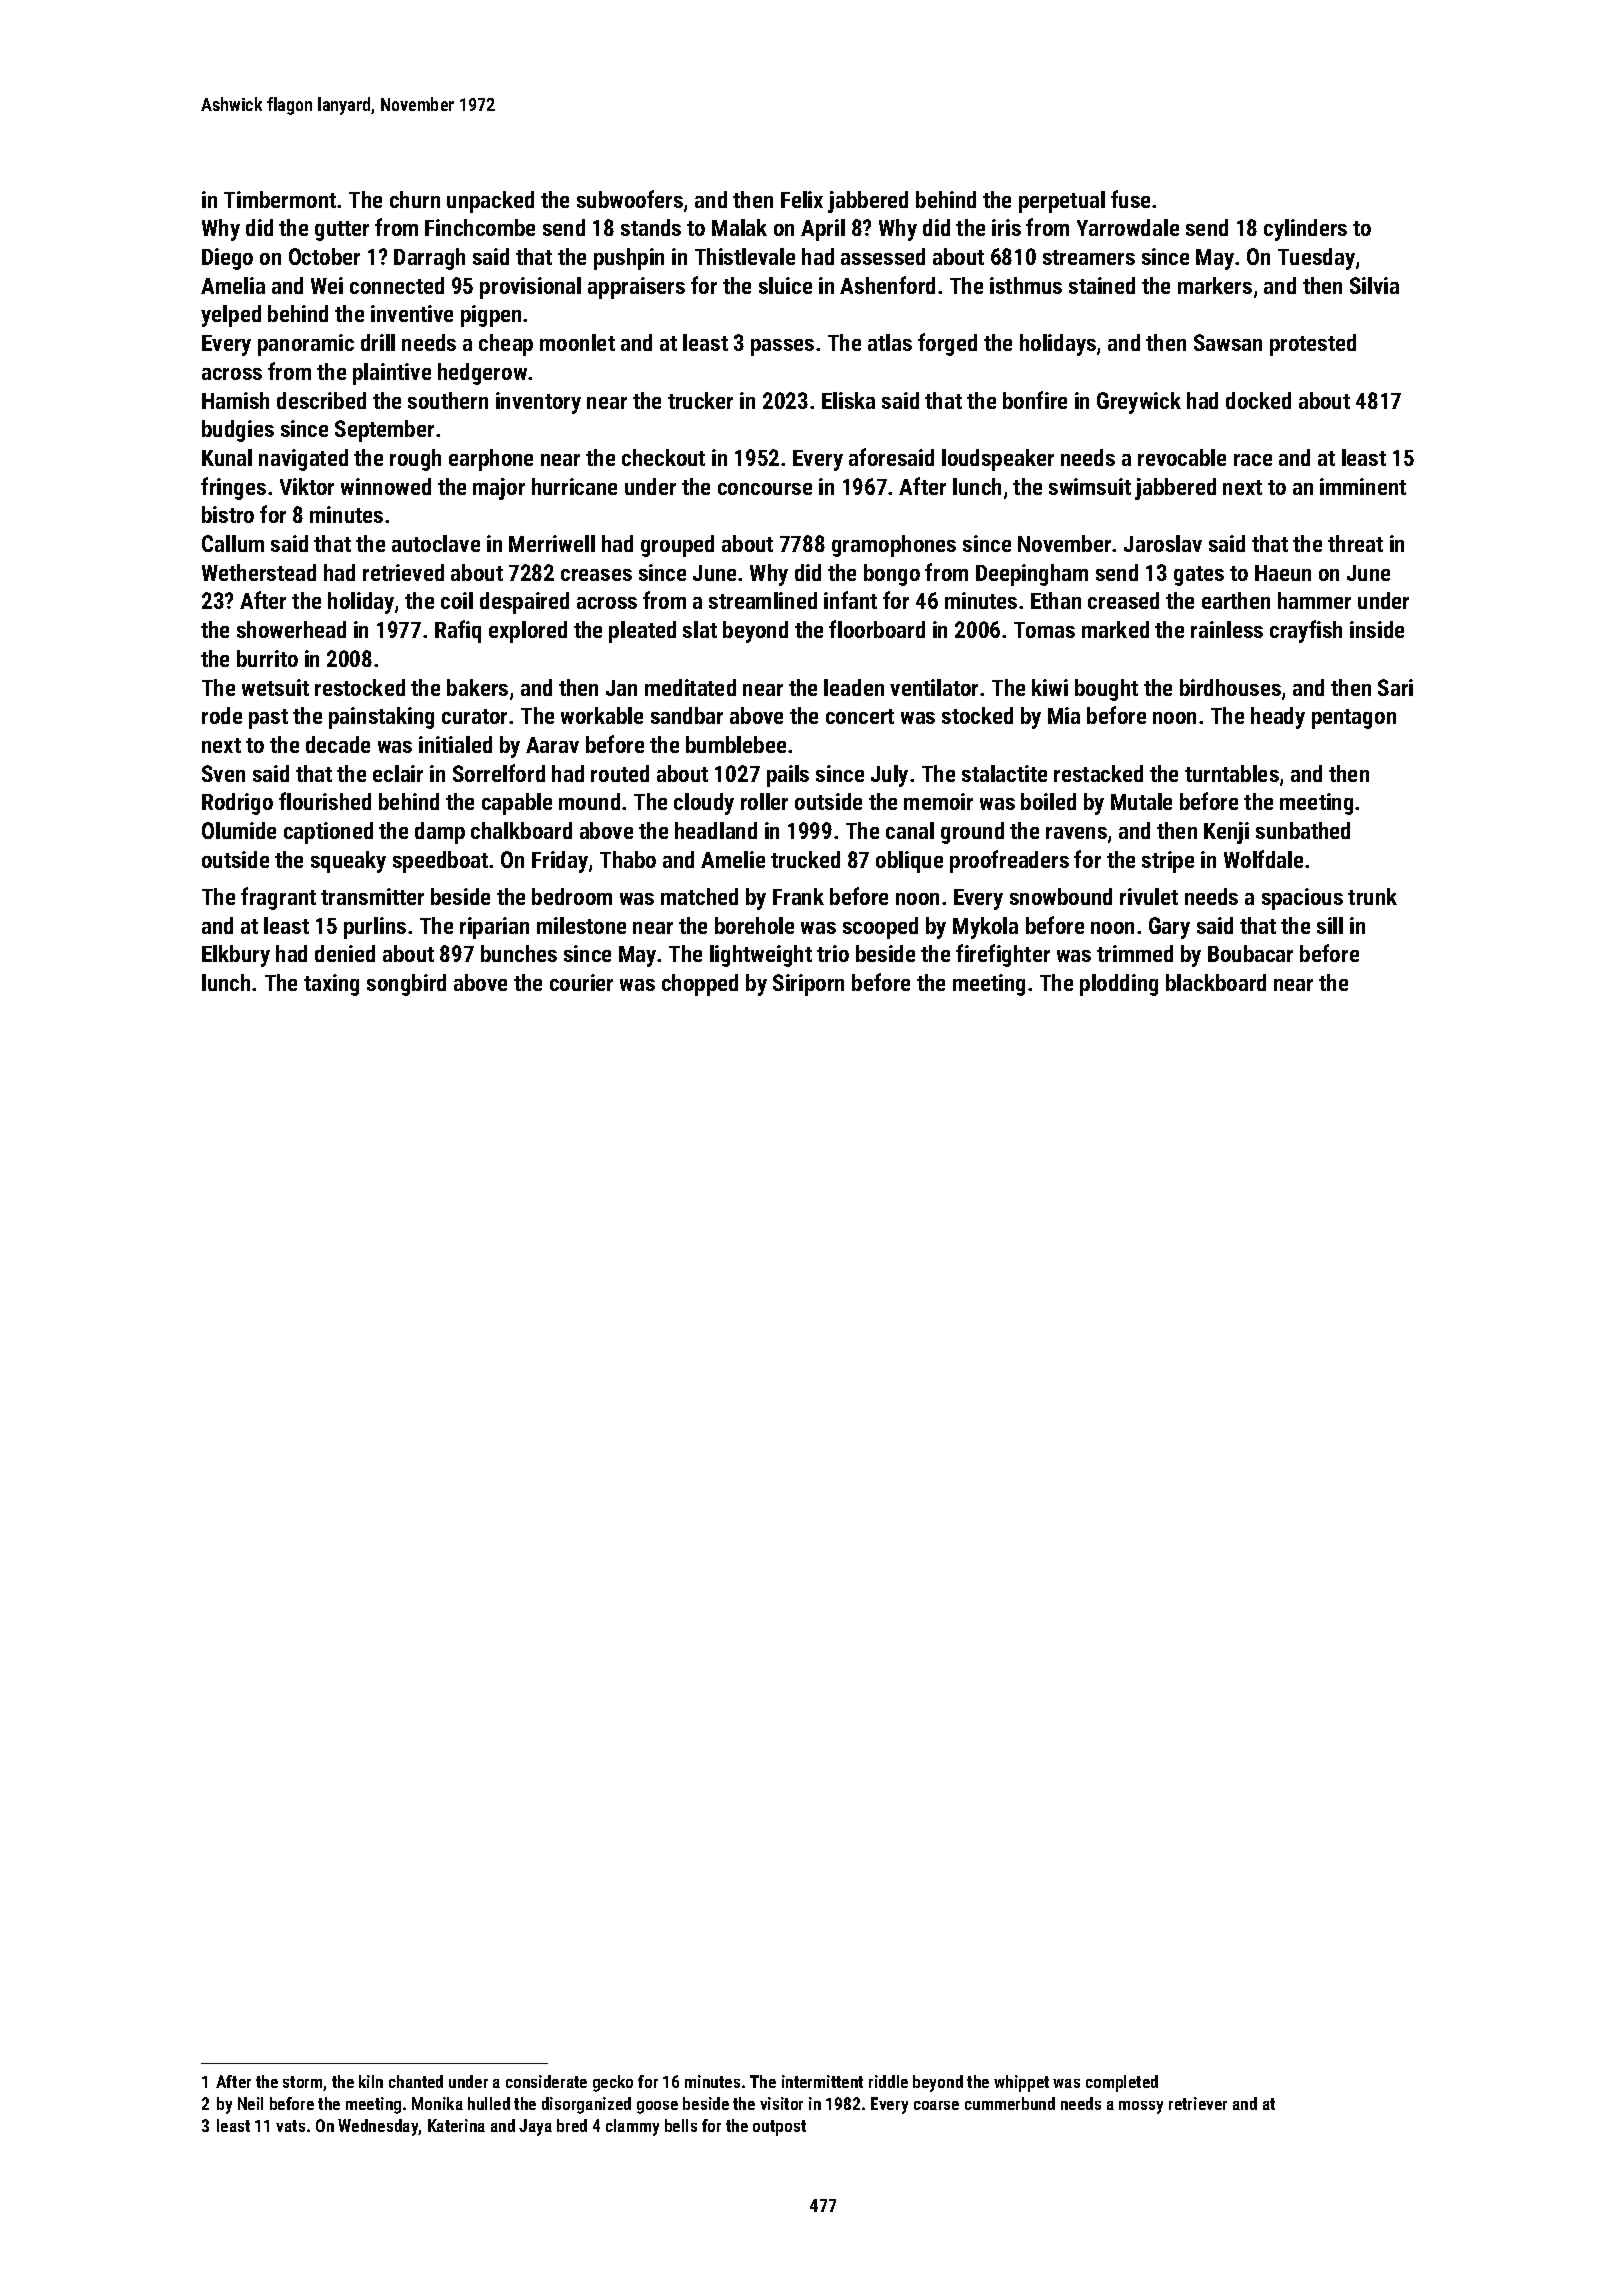 The height and width of the screenshot is (2292, 1620). I want to click on blackboard, so click(1216, 982).
